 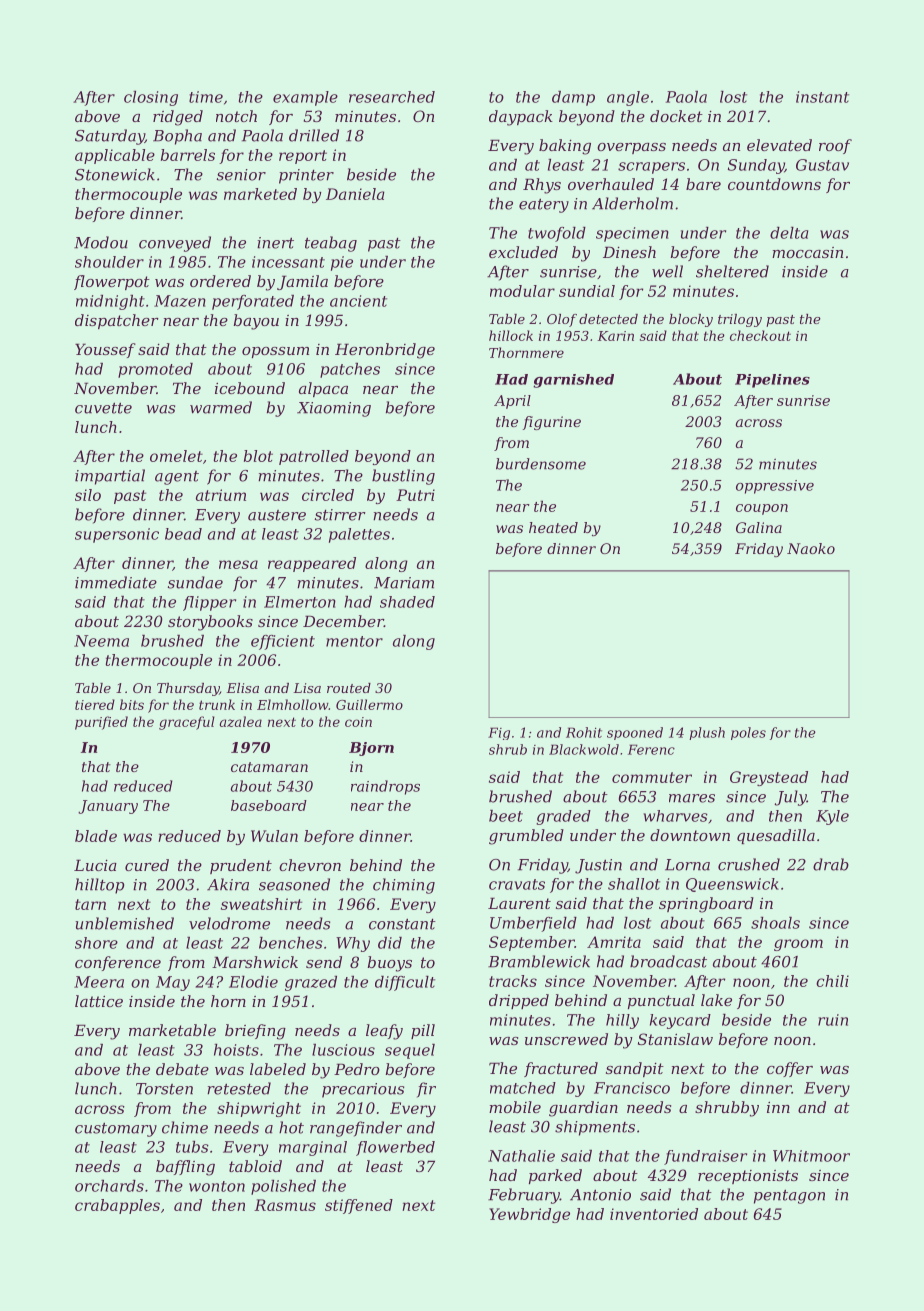 What do you see at coordinates (759, 527) in the page?
I see `Galina` at bounding box center [759, 527].
